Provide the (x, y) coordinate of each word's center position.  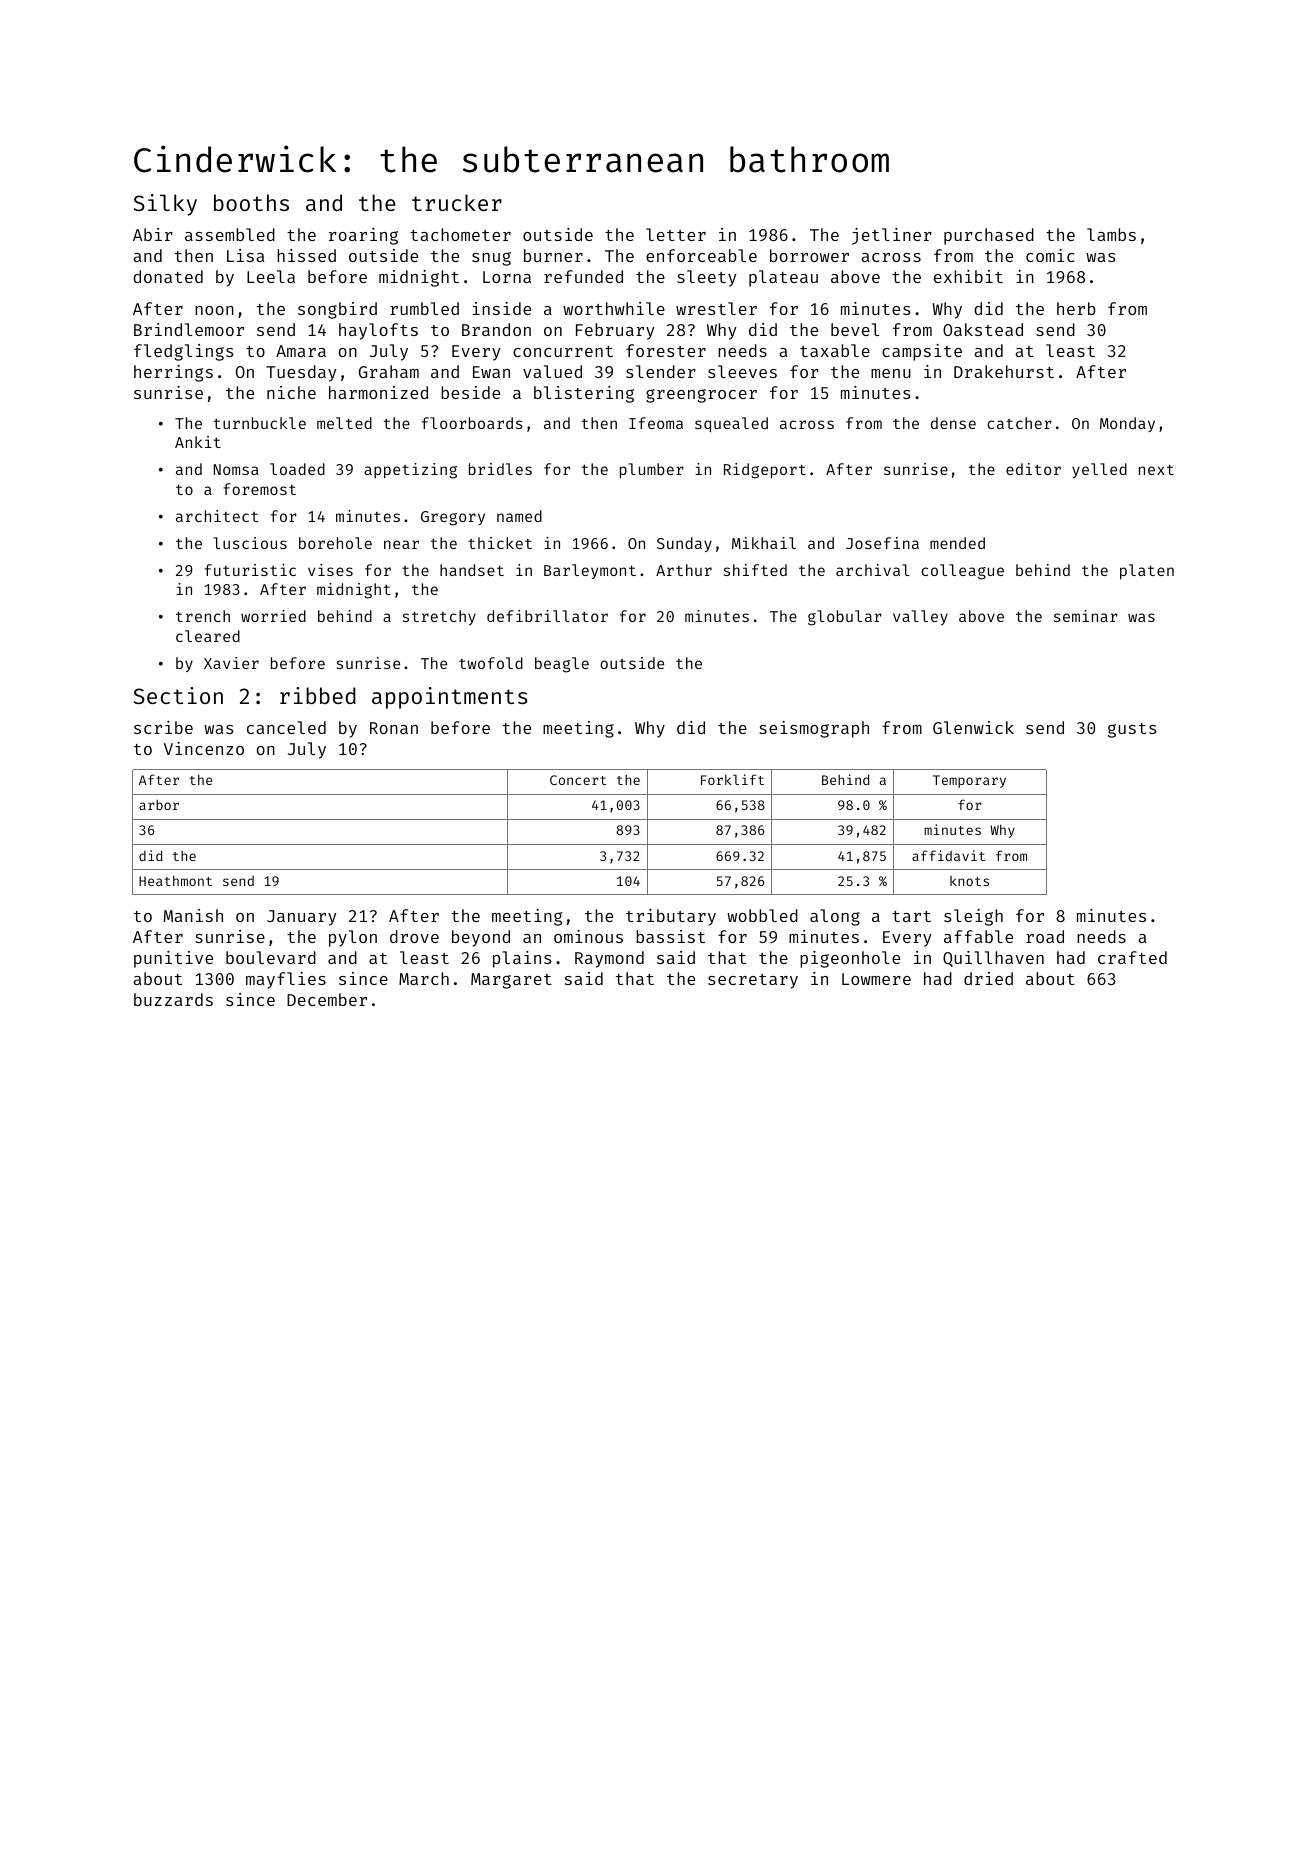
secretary (753, 981)
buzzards (173, 999)
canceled (286, 727)
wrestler (716, 308)
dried (988, 978)
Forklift (732, 779)
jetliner (892, 236)
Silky (165, 205)
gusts (1132, 730)
